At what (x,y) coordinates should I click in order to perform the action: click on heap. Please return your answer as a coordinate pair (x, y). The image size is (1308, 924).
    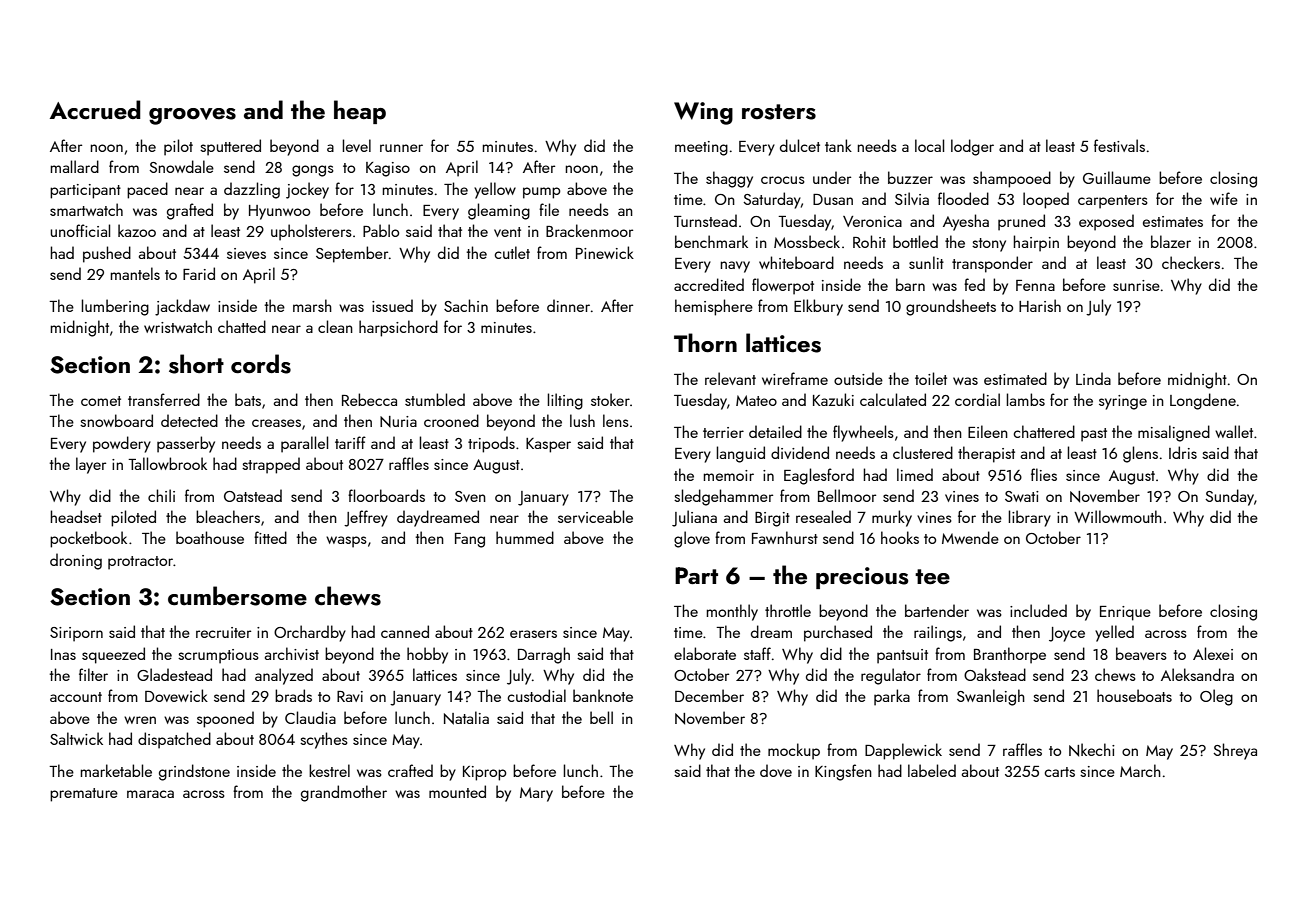
    Looking at the image, I should click on (360, 112).
